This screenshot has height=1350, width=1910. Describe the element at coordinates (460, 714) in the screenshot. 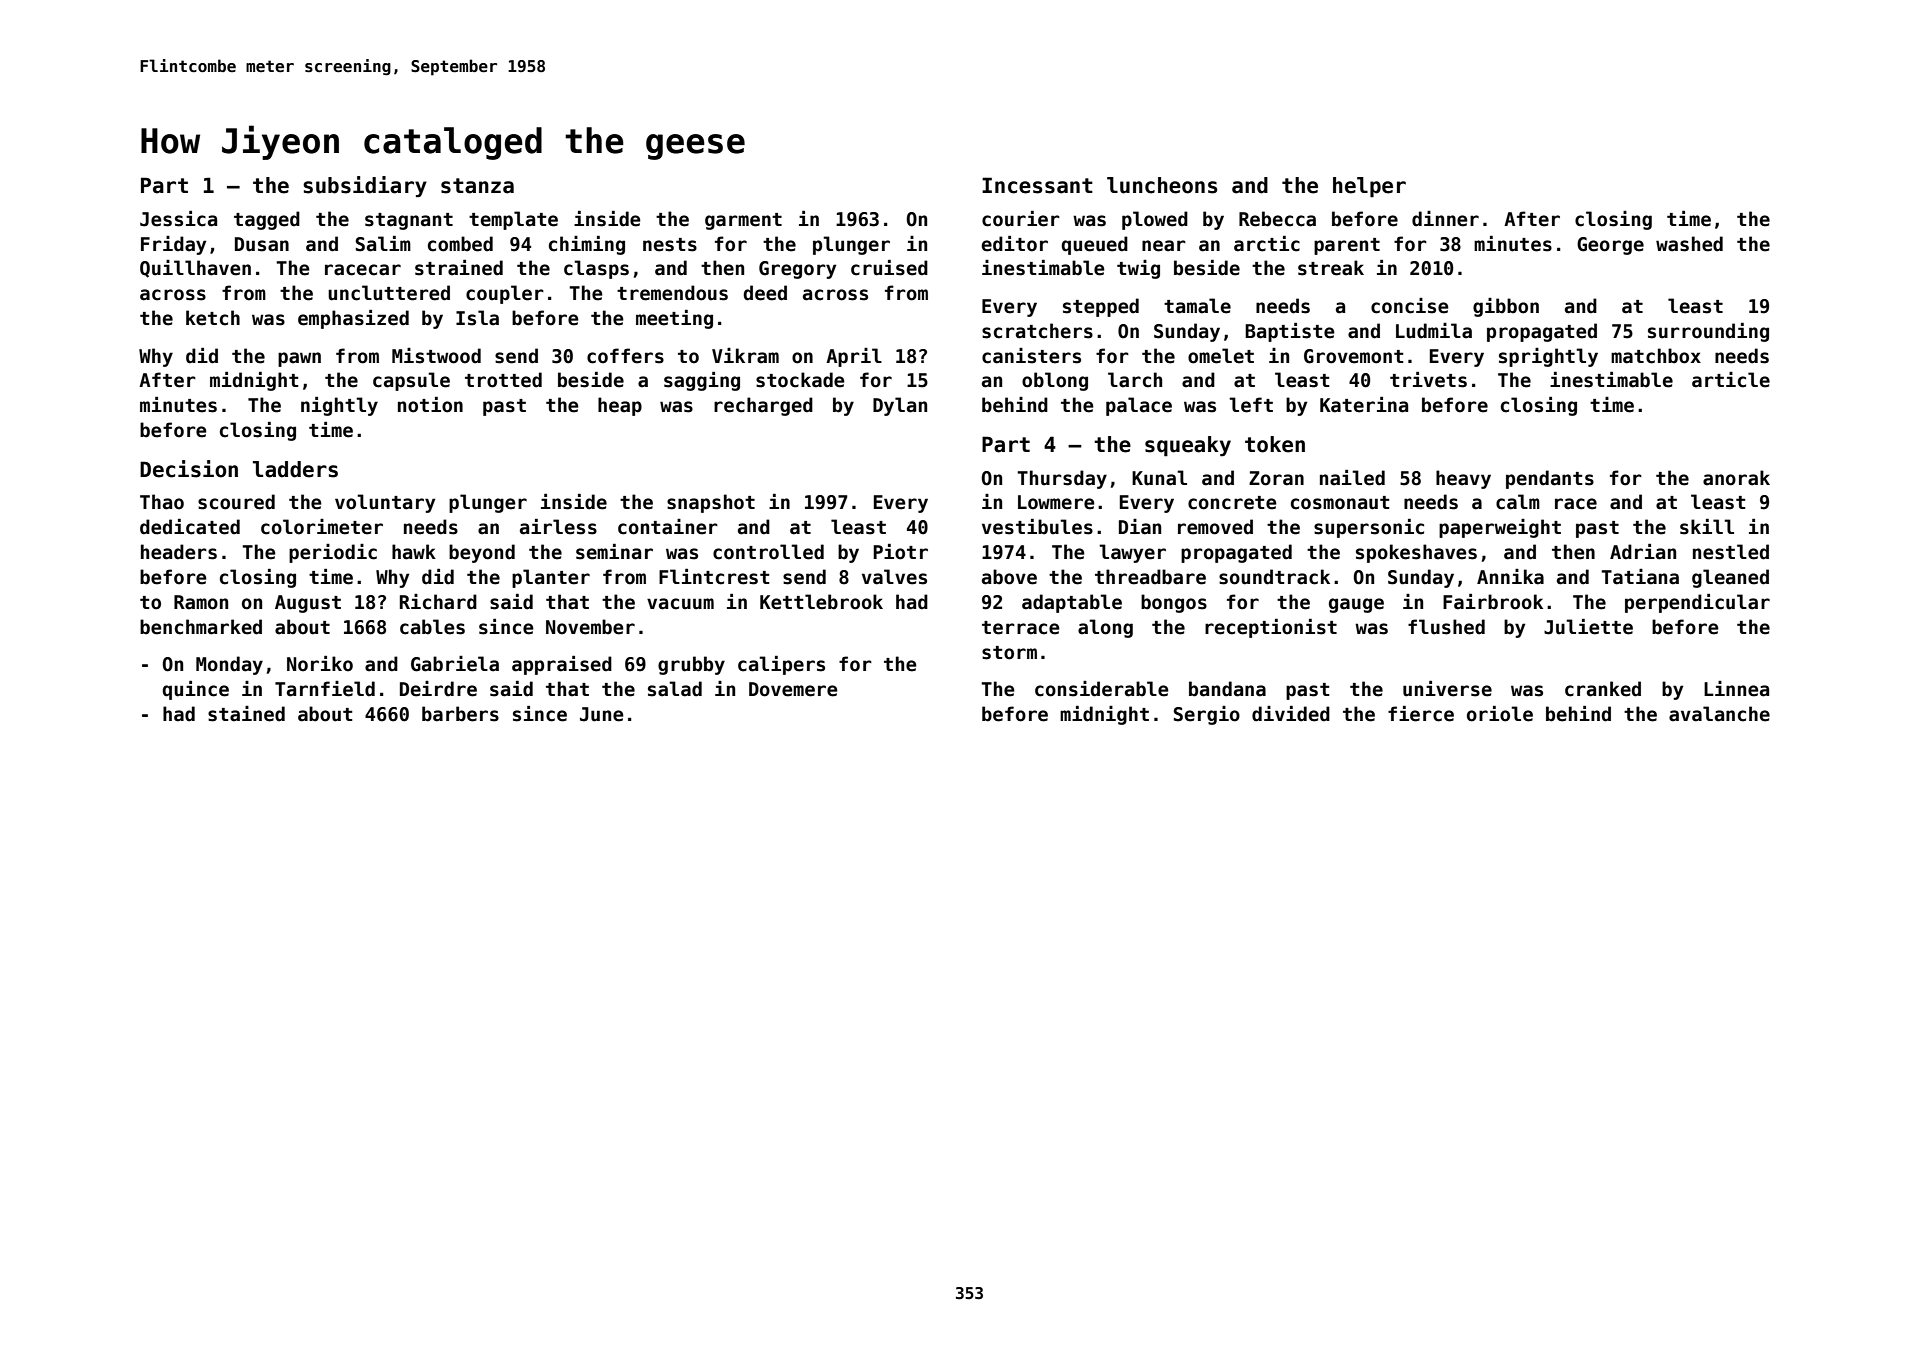

I see `barbers` at that location.
